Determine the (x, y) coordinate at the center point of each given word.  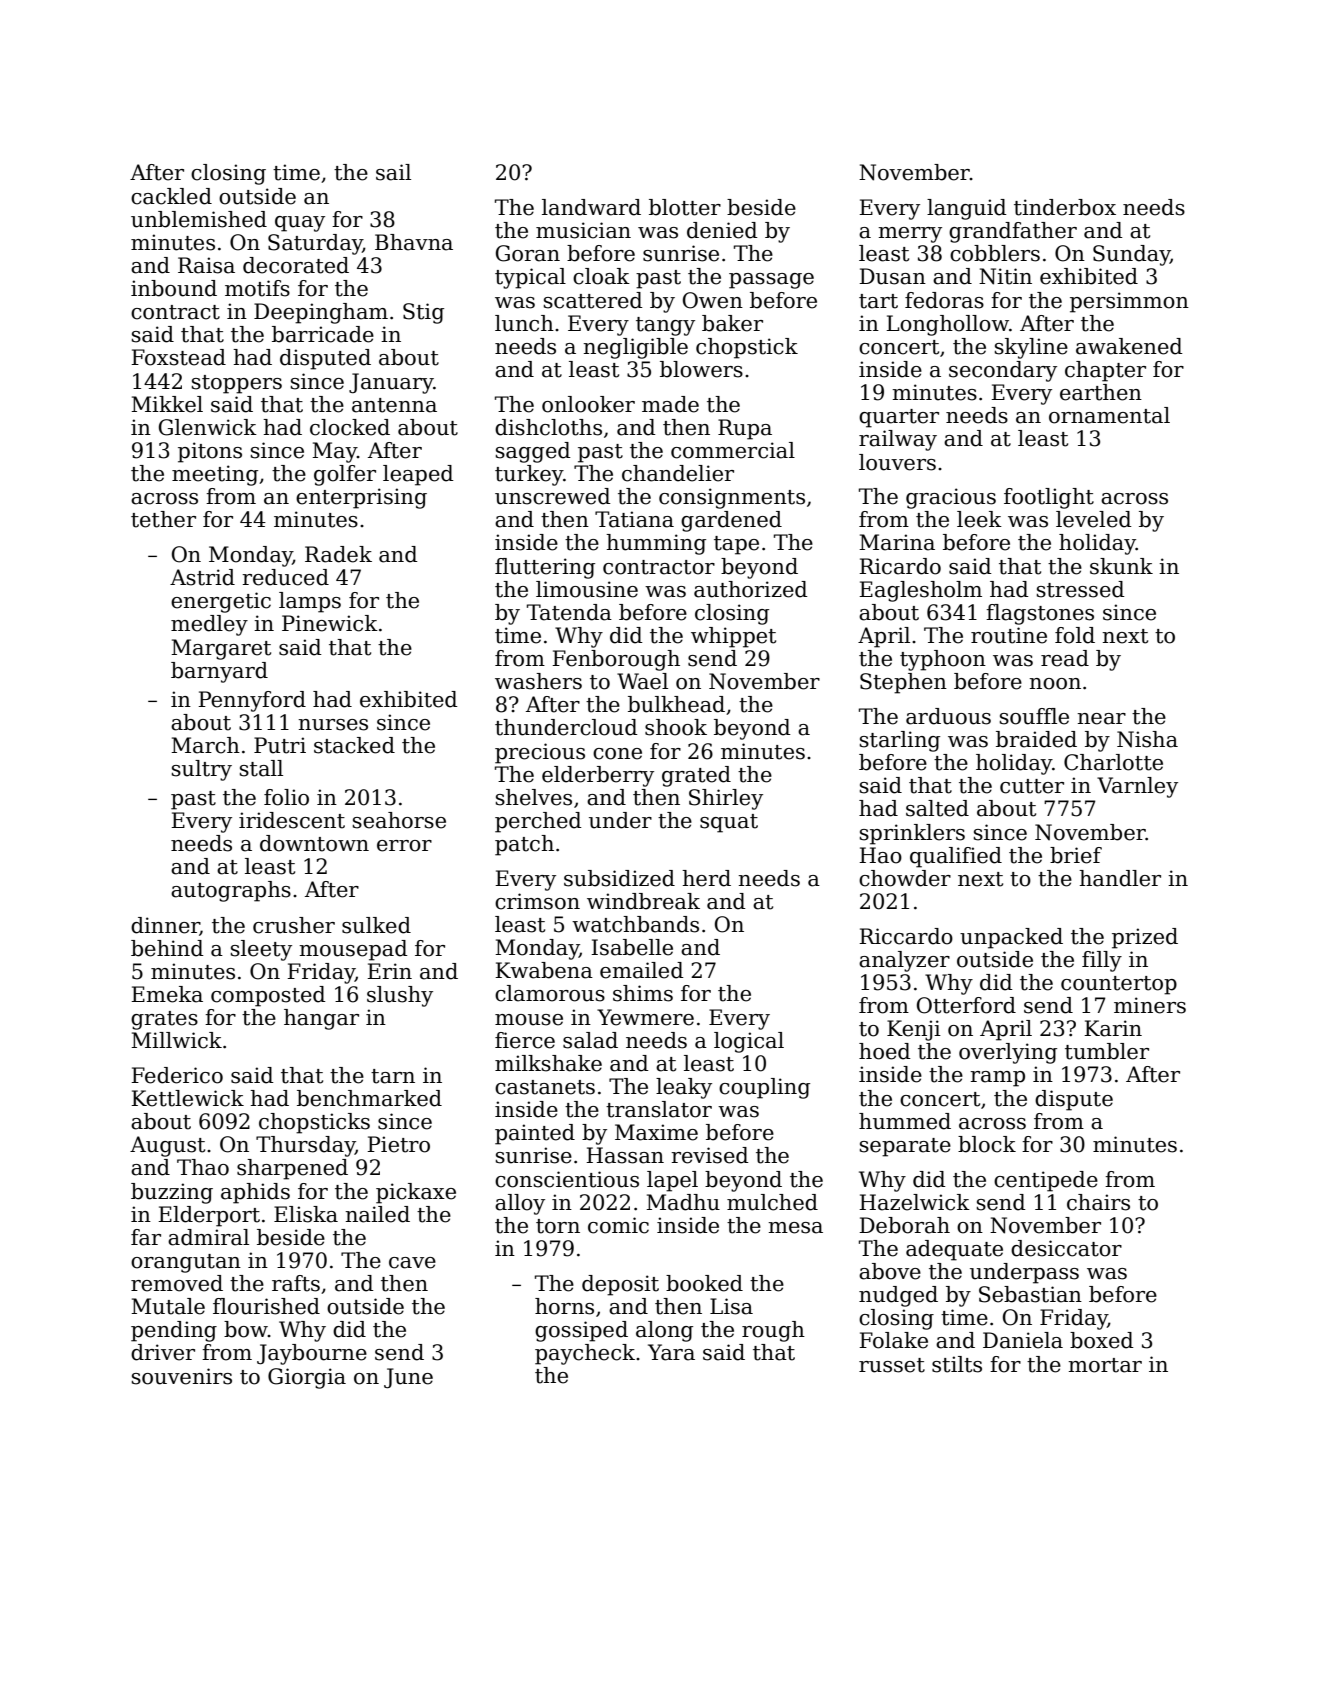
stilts (957, 1364)
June (408, 1378)
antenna (394, 405)
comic (618, 1225)
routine (1009, 635)
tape (736, 545)
